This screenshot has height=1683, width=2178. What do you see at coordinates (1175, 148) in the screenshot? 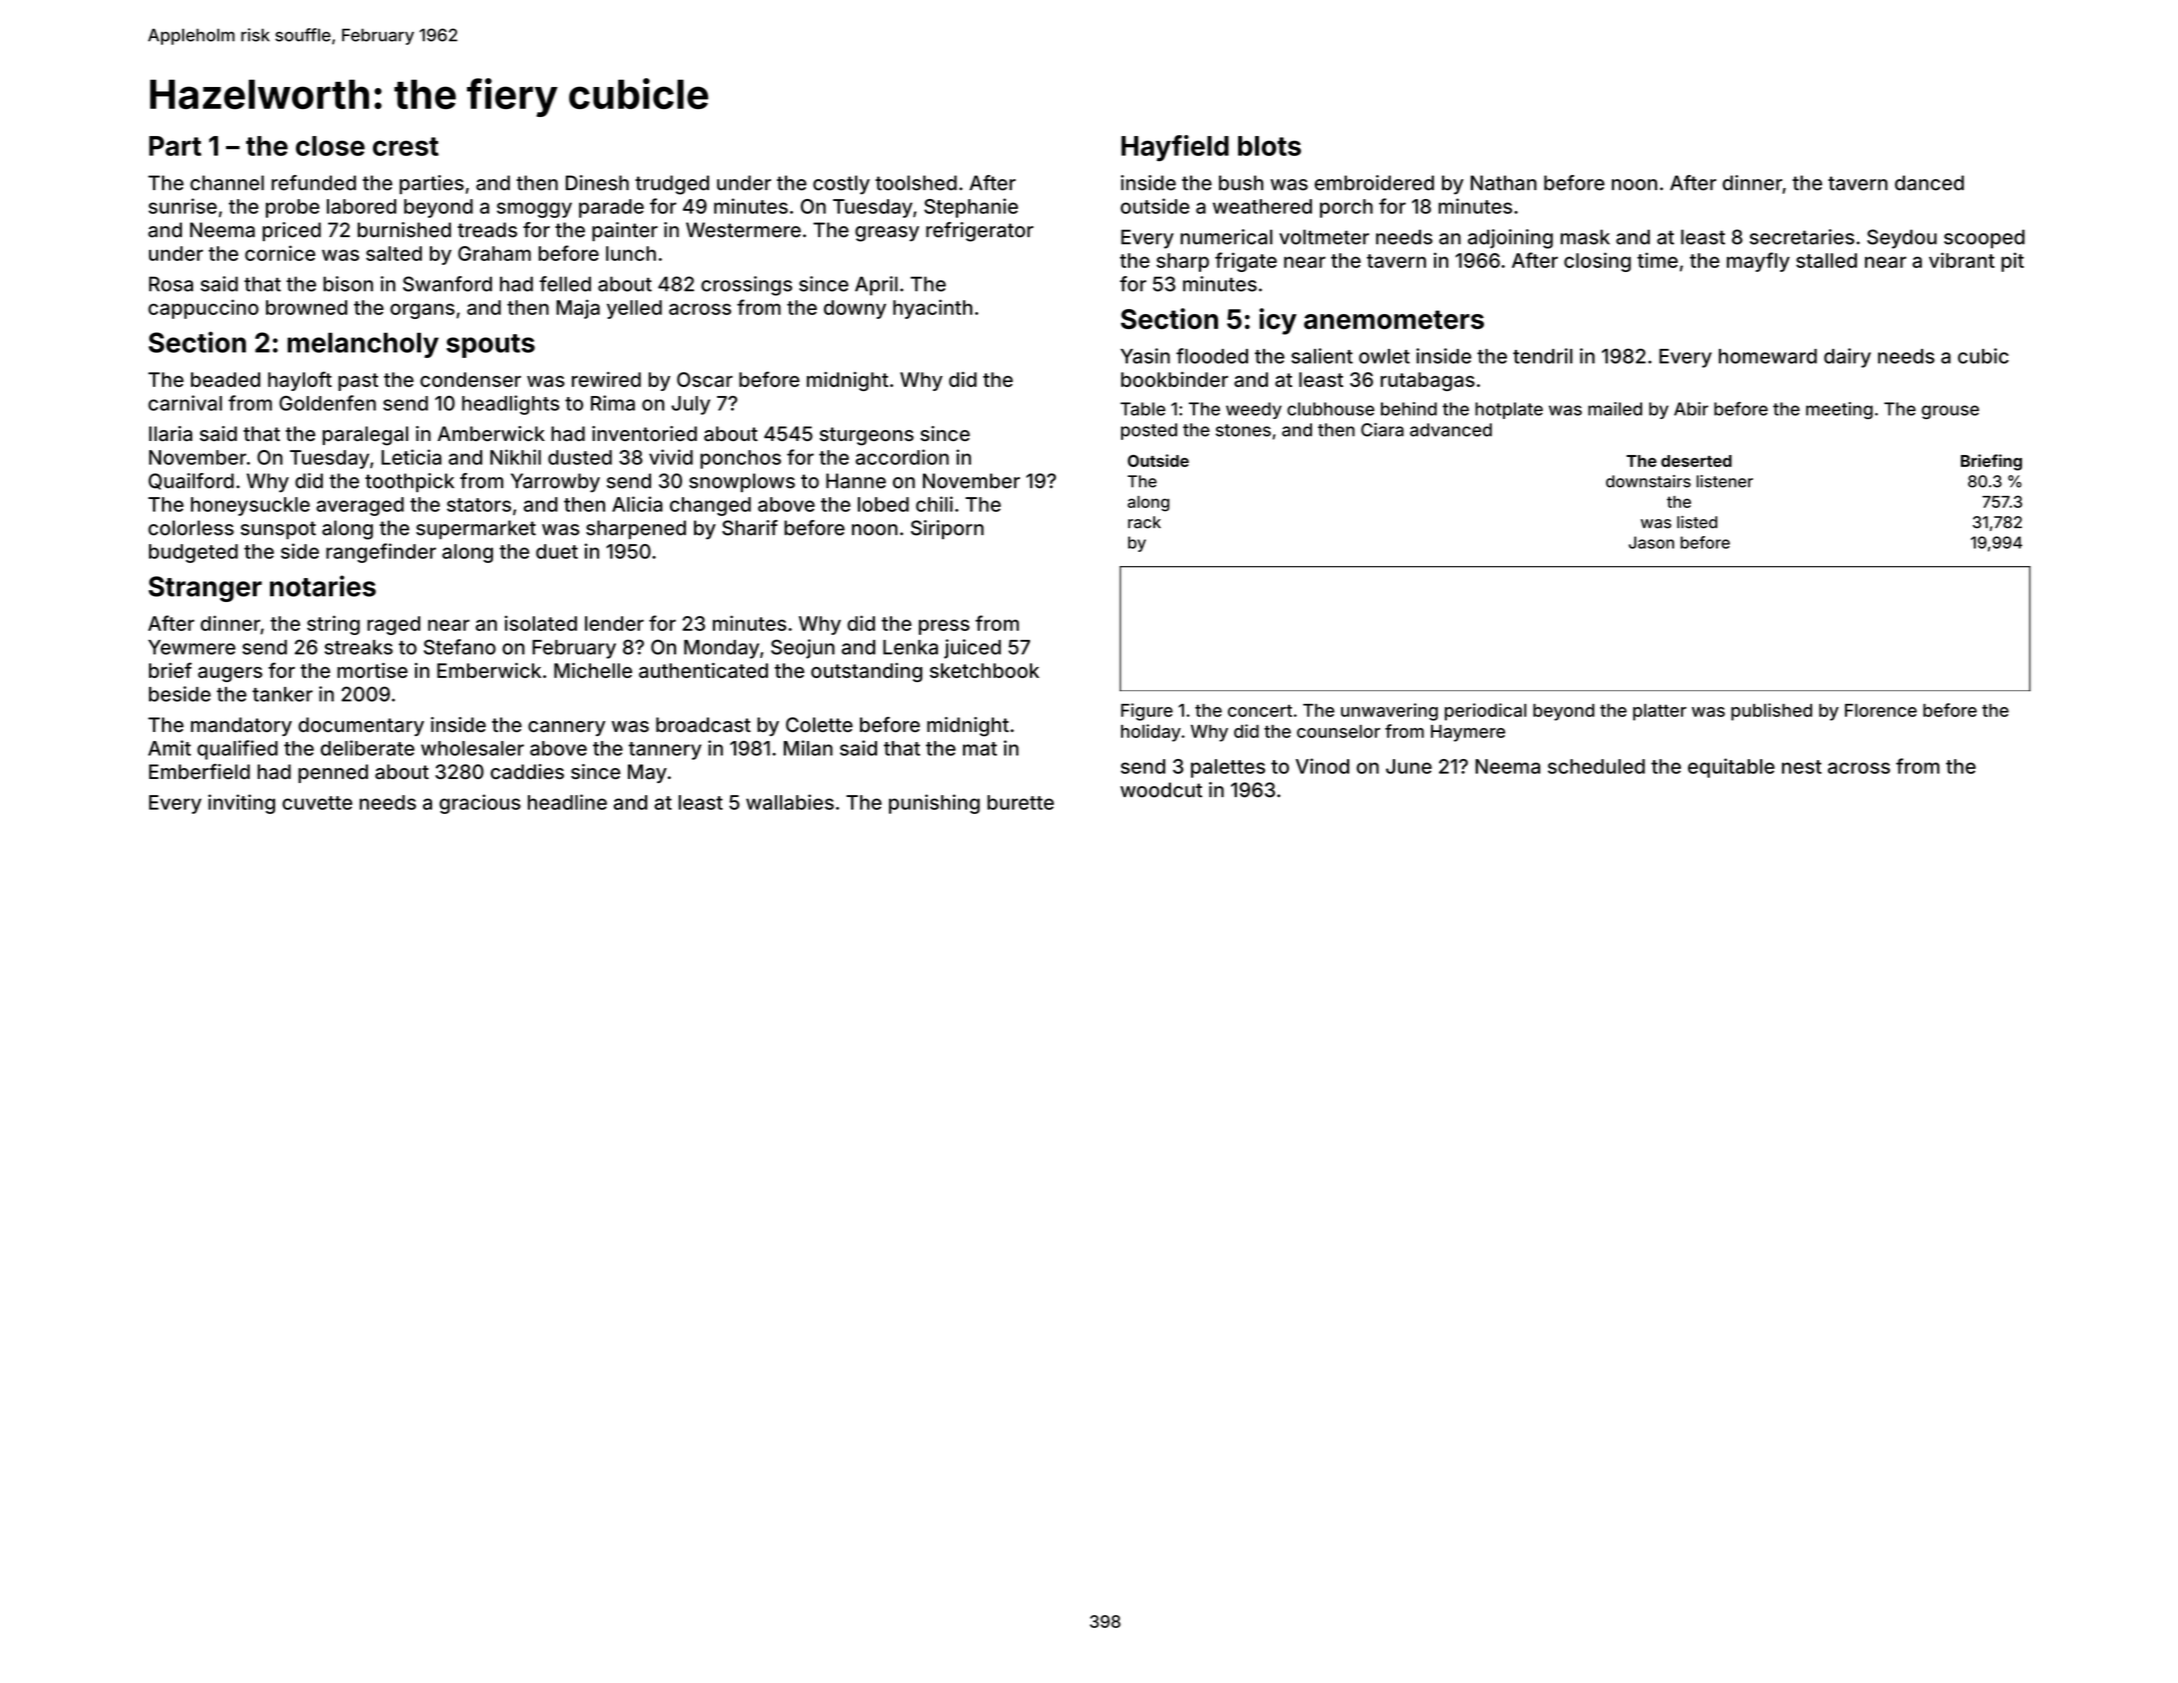
I see `Hayfield` at bounding box center [1175, 148].
